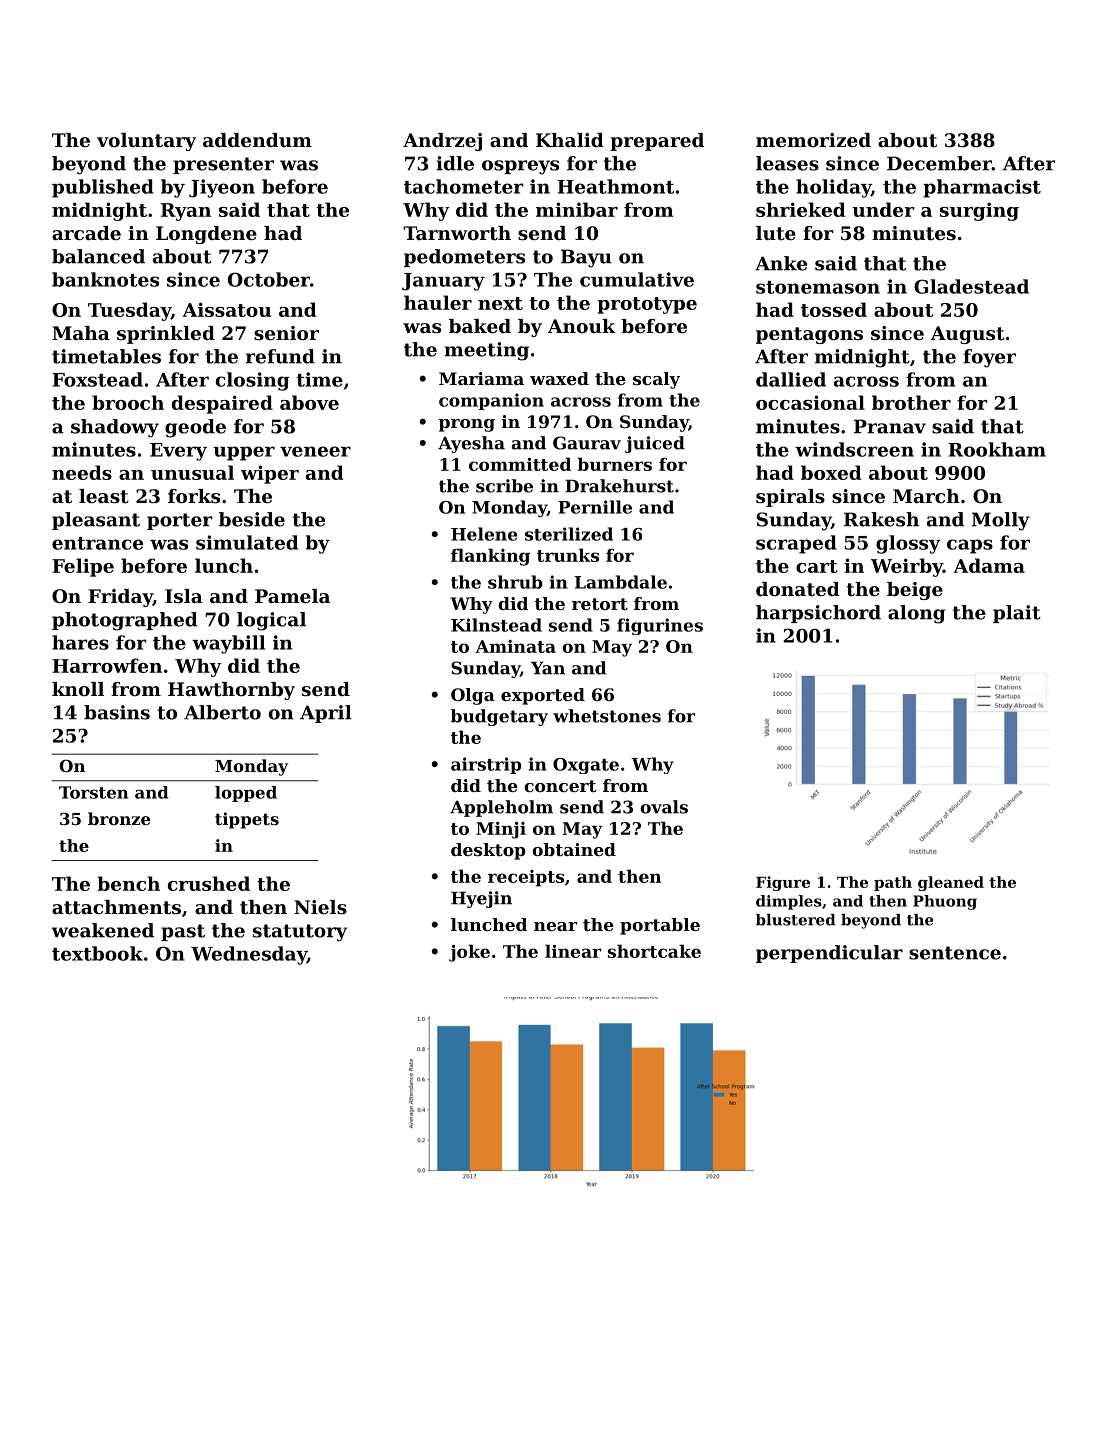  What do you see at coordinates (481, 378) in the document?
I see `Mariama` at bounding box center [481, 378].
